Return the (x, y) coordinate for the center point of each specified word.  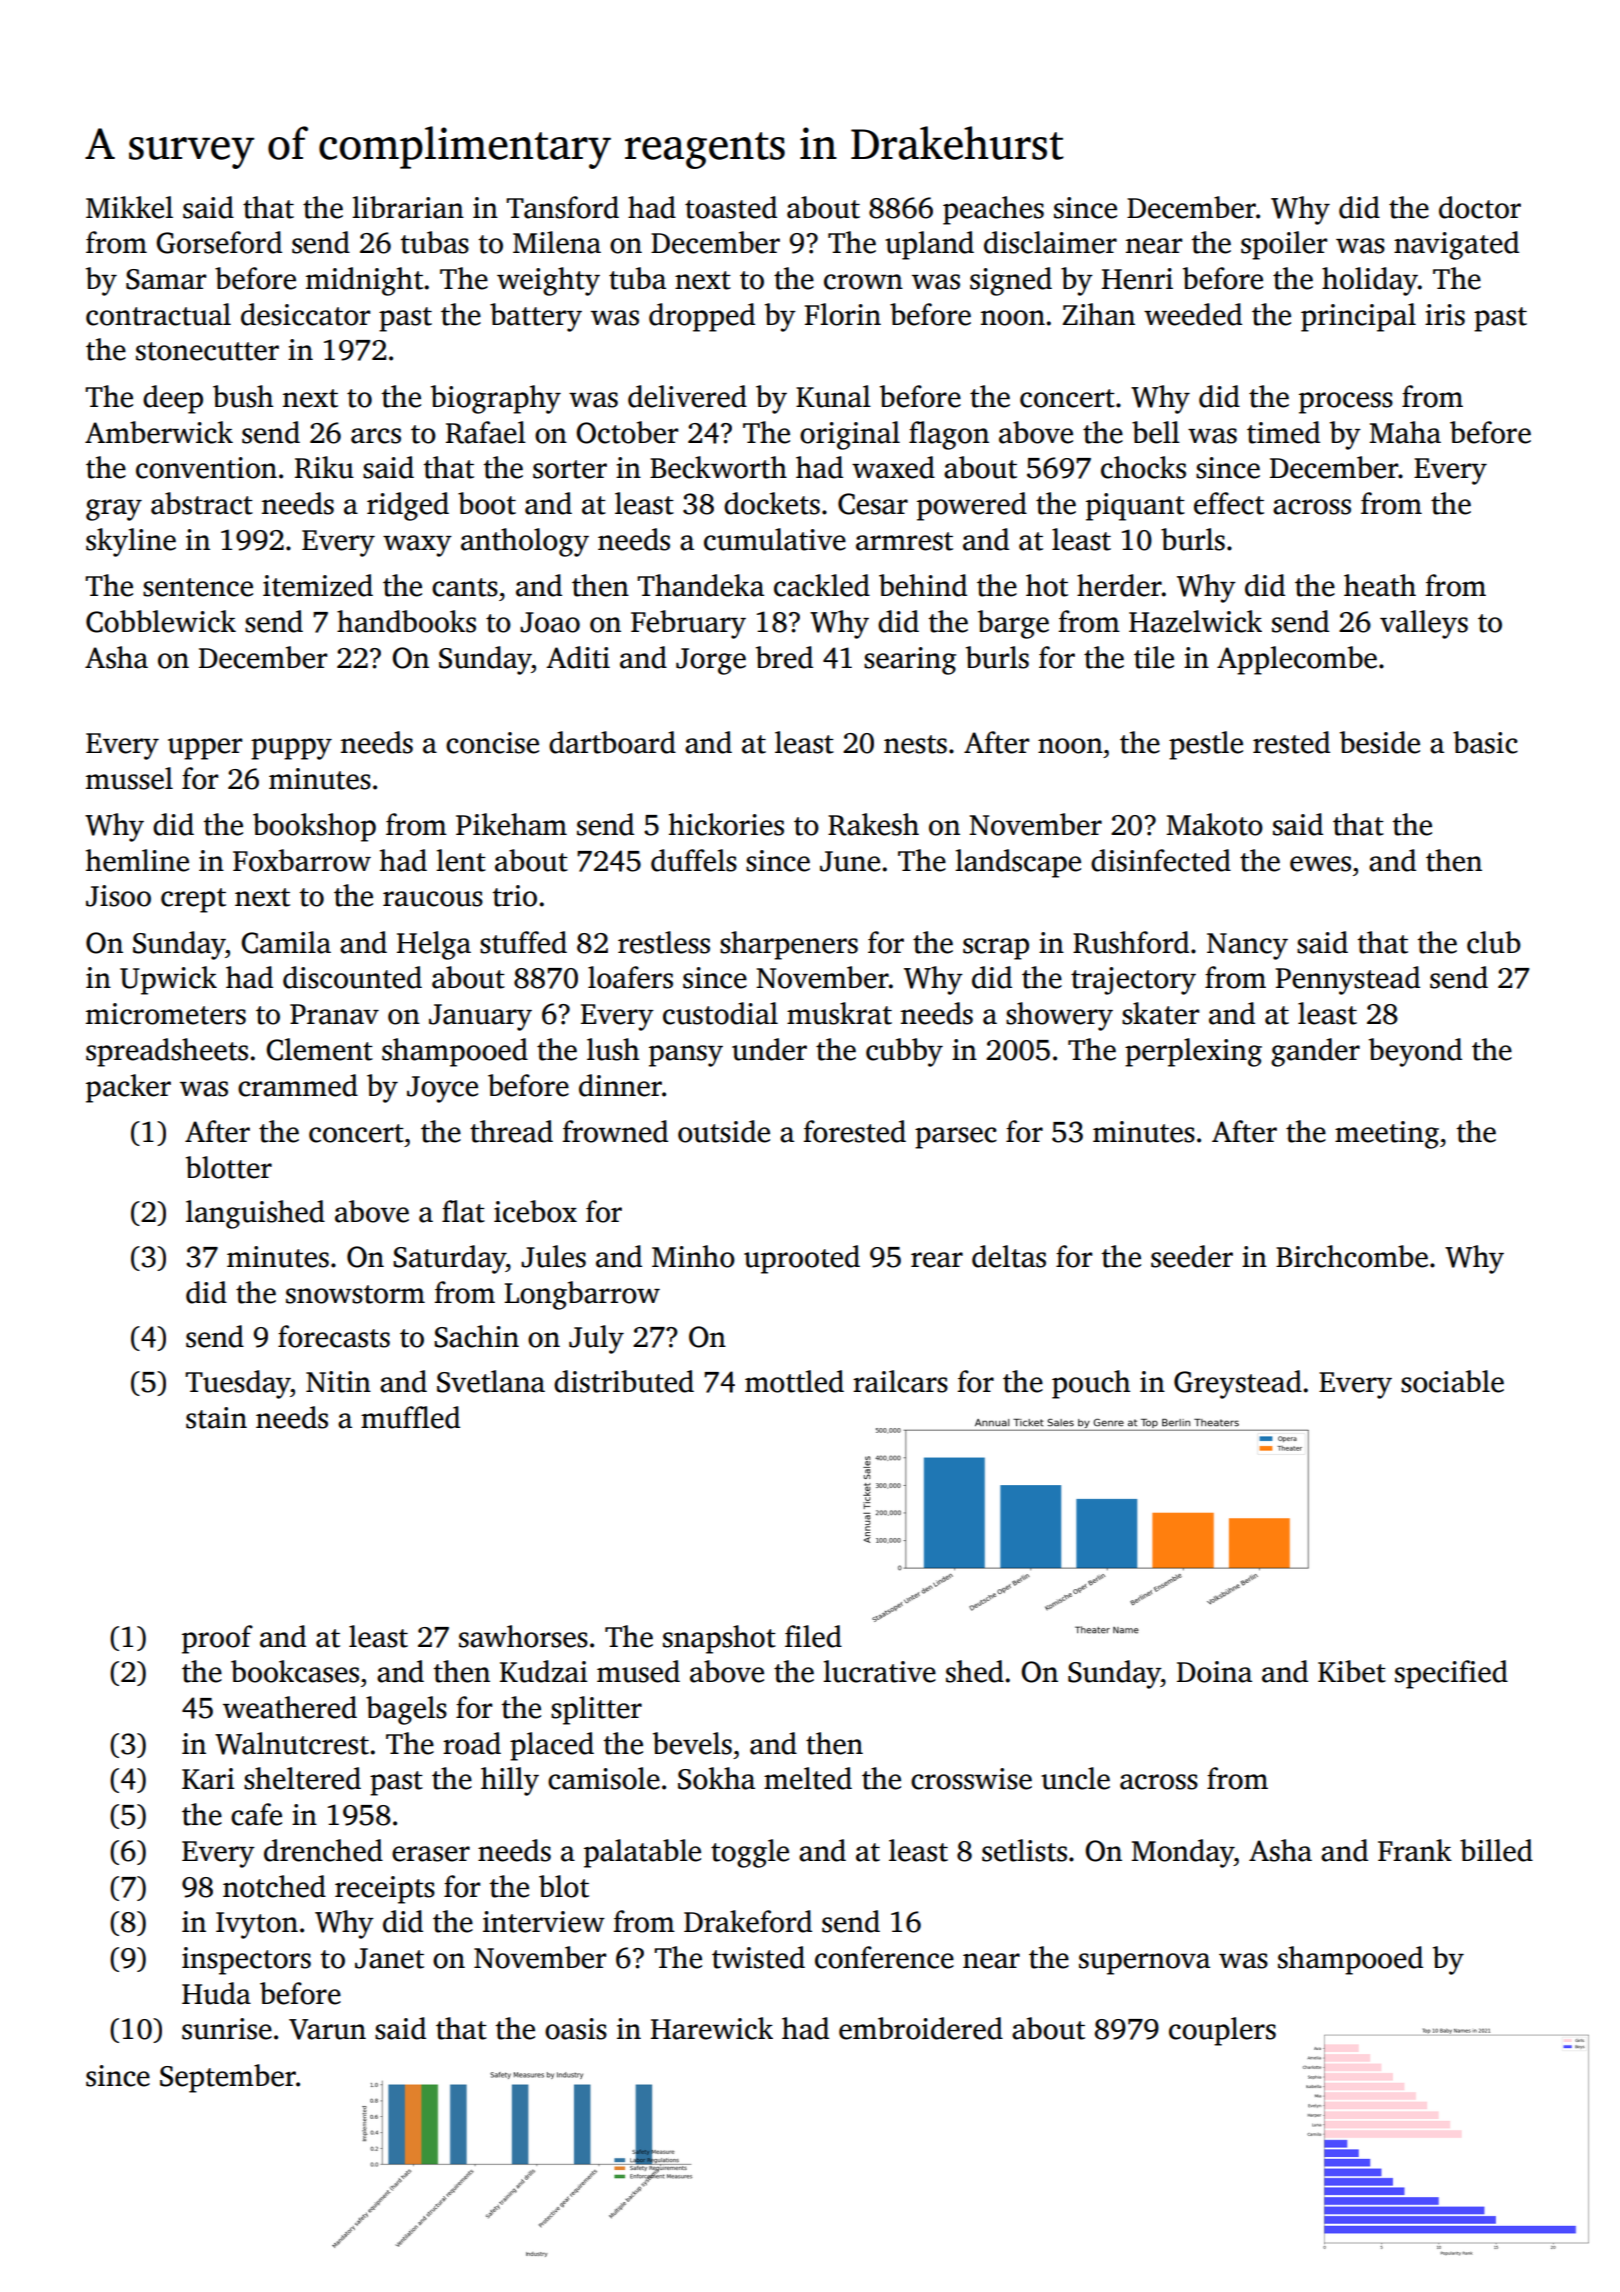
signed (1011, 281)
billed (1496, 1850)
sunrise (227, 2029)
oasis (576, 2029)
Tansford (562, 207)
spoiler (1284, 245)
